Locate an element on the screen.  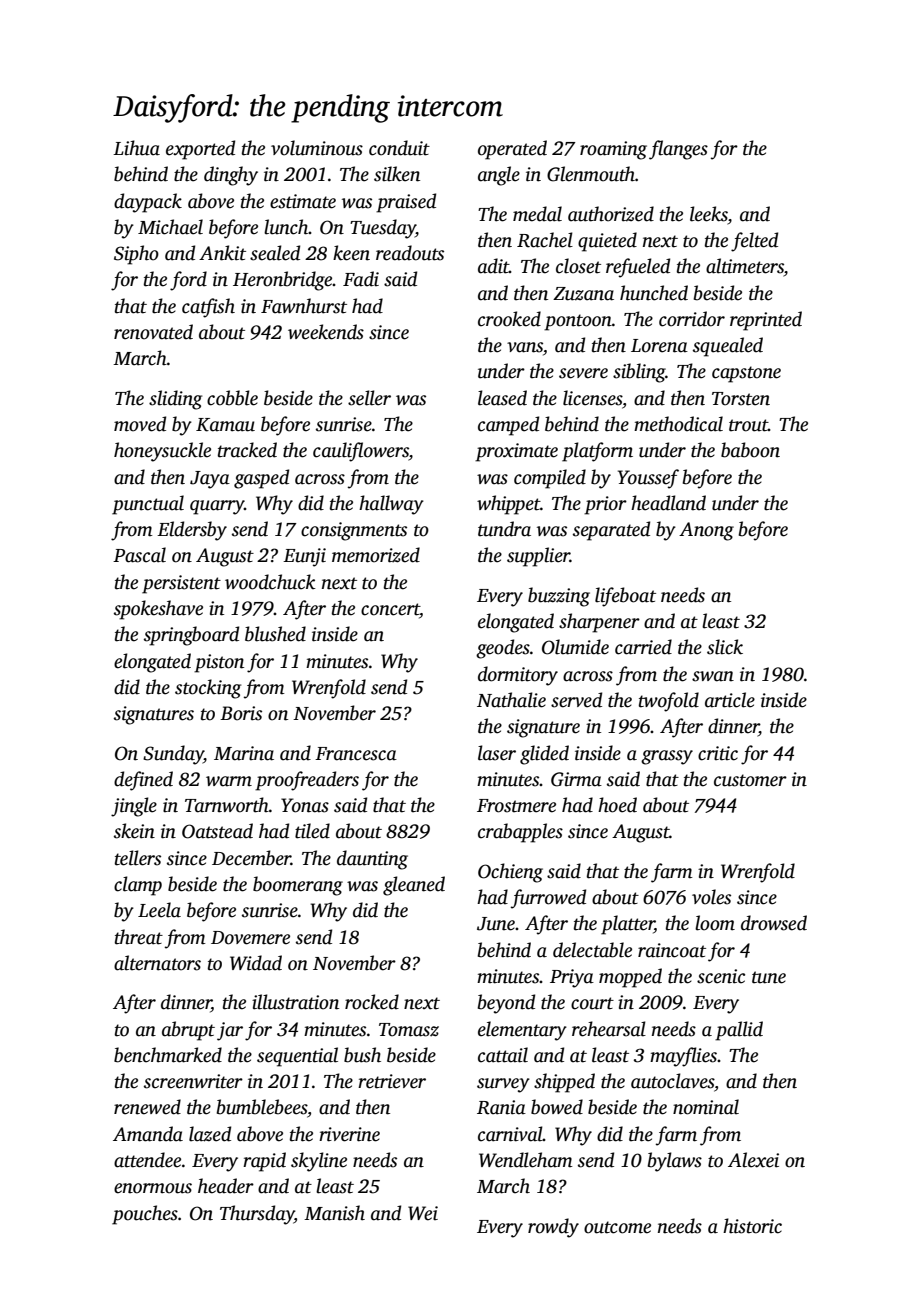
Boris is located at coordinates (241, 713).
